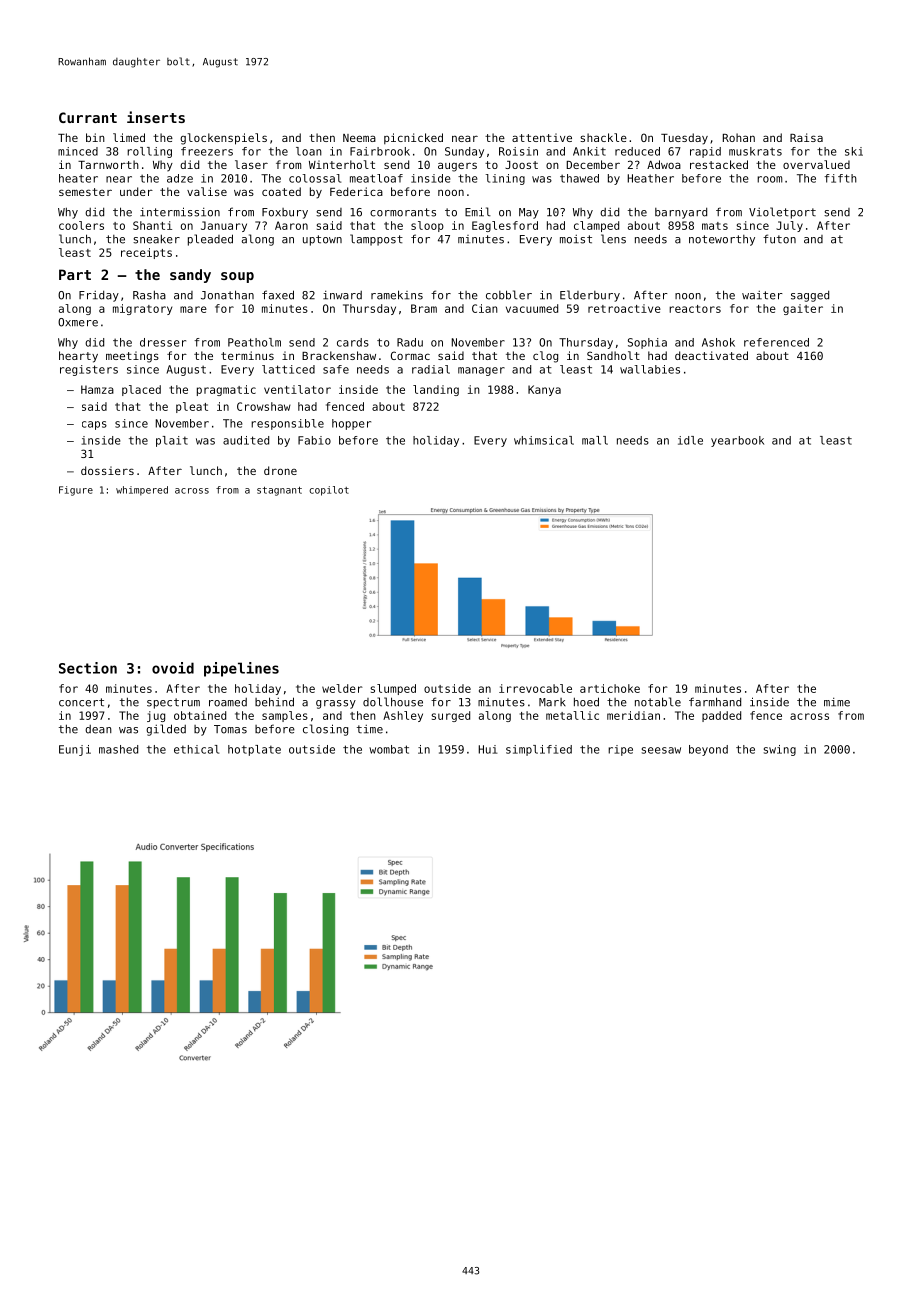  I want to click on yearbook, so click(737, 441).
